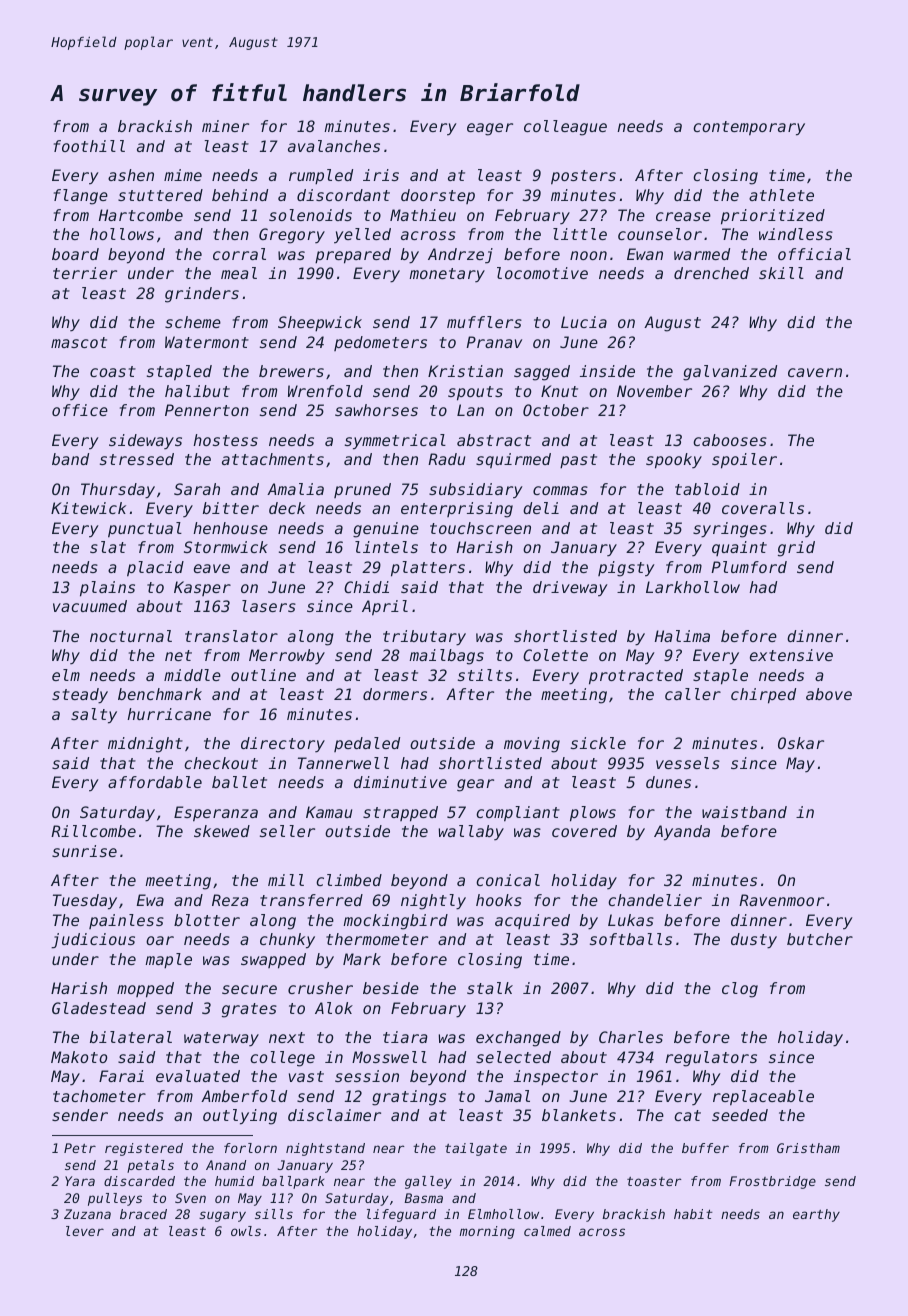  I want to click on prepared, so click(353, 256).
